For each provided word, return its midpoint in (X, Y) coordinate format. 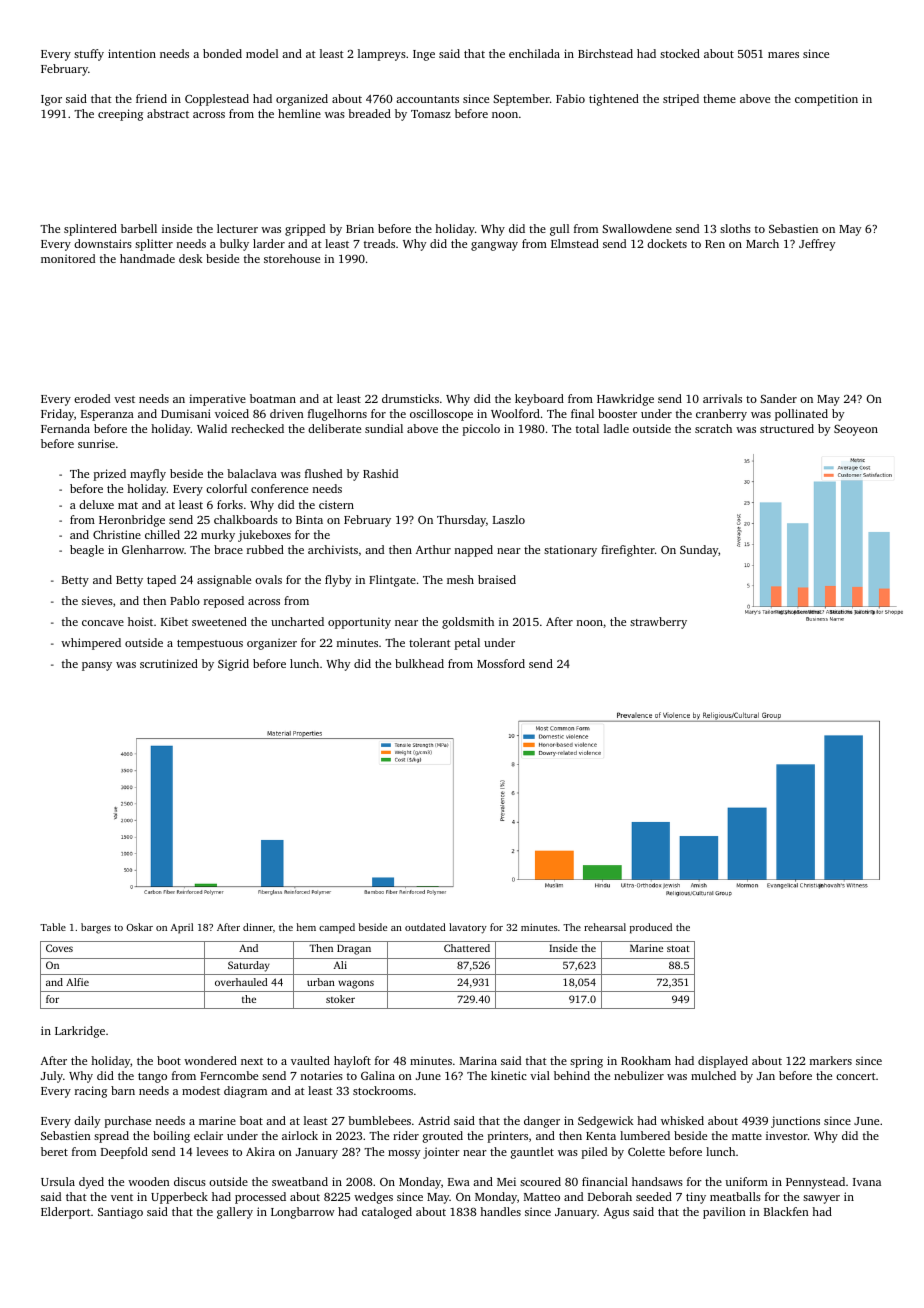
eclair (208, 1135)
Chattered (467, 948)
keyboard (539, 400)
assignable (224, 581)
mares (783, 55)
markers (831, 1060)
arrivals (722, 398)
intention (132, 53)
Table (53, 927)
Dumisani (186, 413)
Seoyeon (856, 430)
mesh (460, 579)
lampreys (382, 55)
